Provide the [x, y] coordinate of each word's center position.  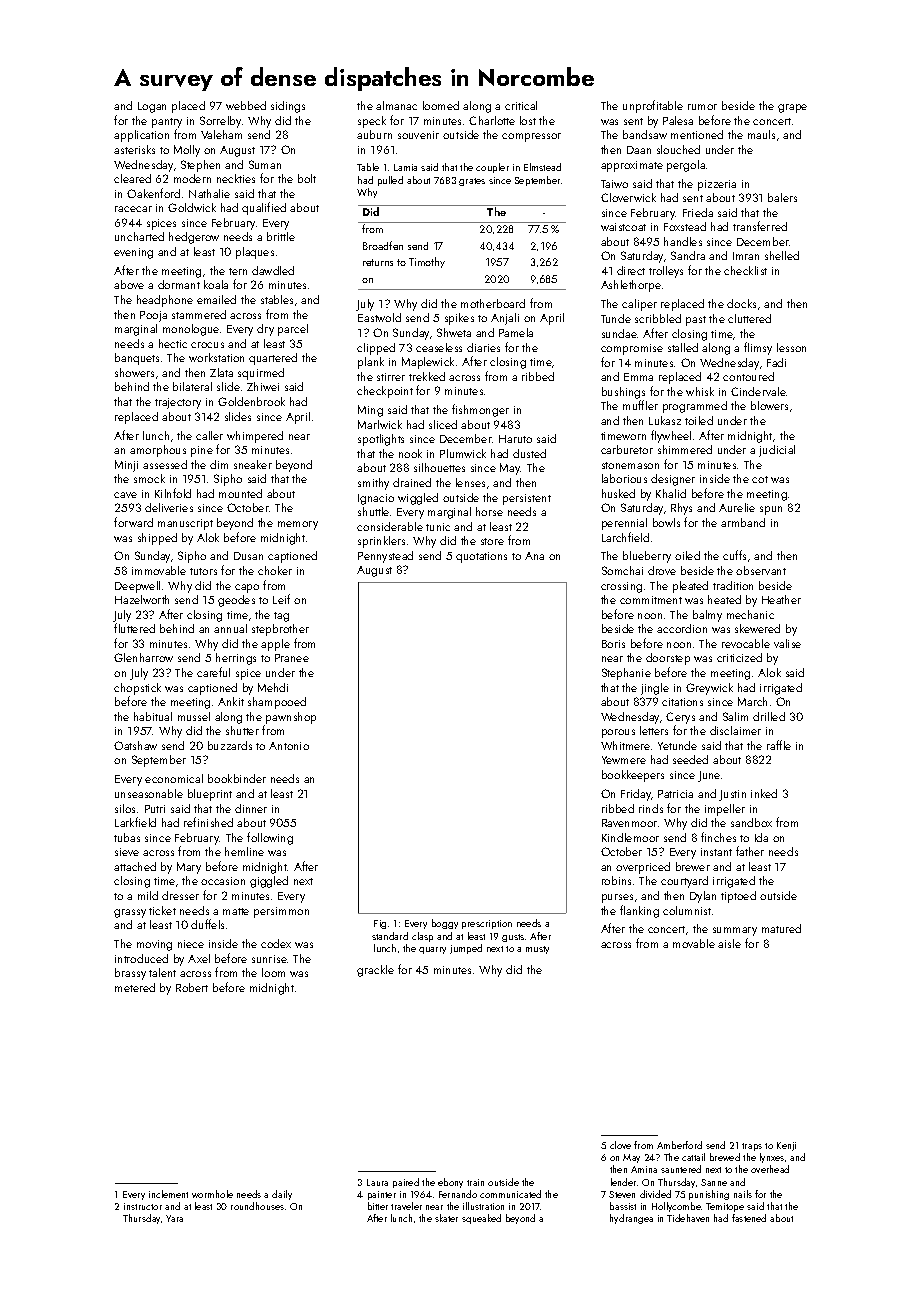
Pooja [153, 316]
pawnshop [291, 718]
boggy [445, 924]
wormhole [212, 1194]
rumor [702, 107]
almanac [396, 105]
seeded [690, 759]
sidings [288, 107]
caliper [639, 305]
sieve [127, 852]
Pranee [292, 658]
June [709, 776]
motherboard [493, 303]
